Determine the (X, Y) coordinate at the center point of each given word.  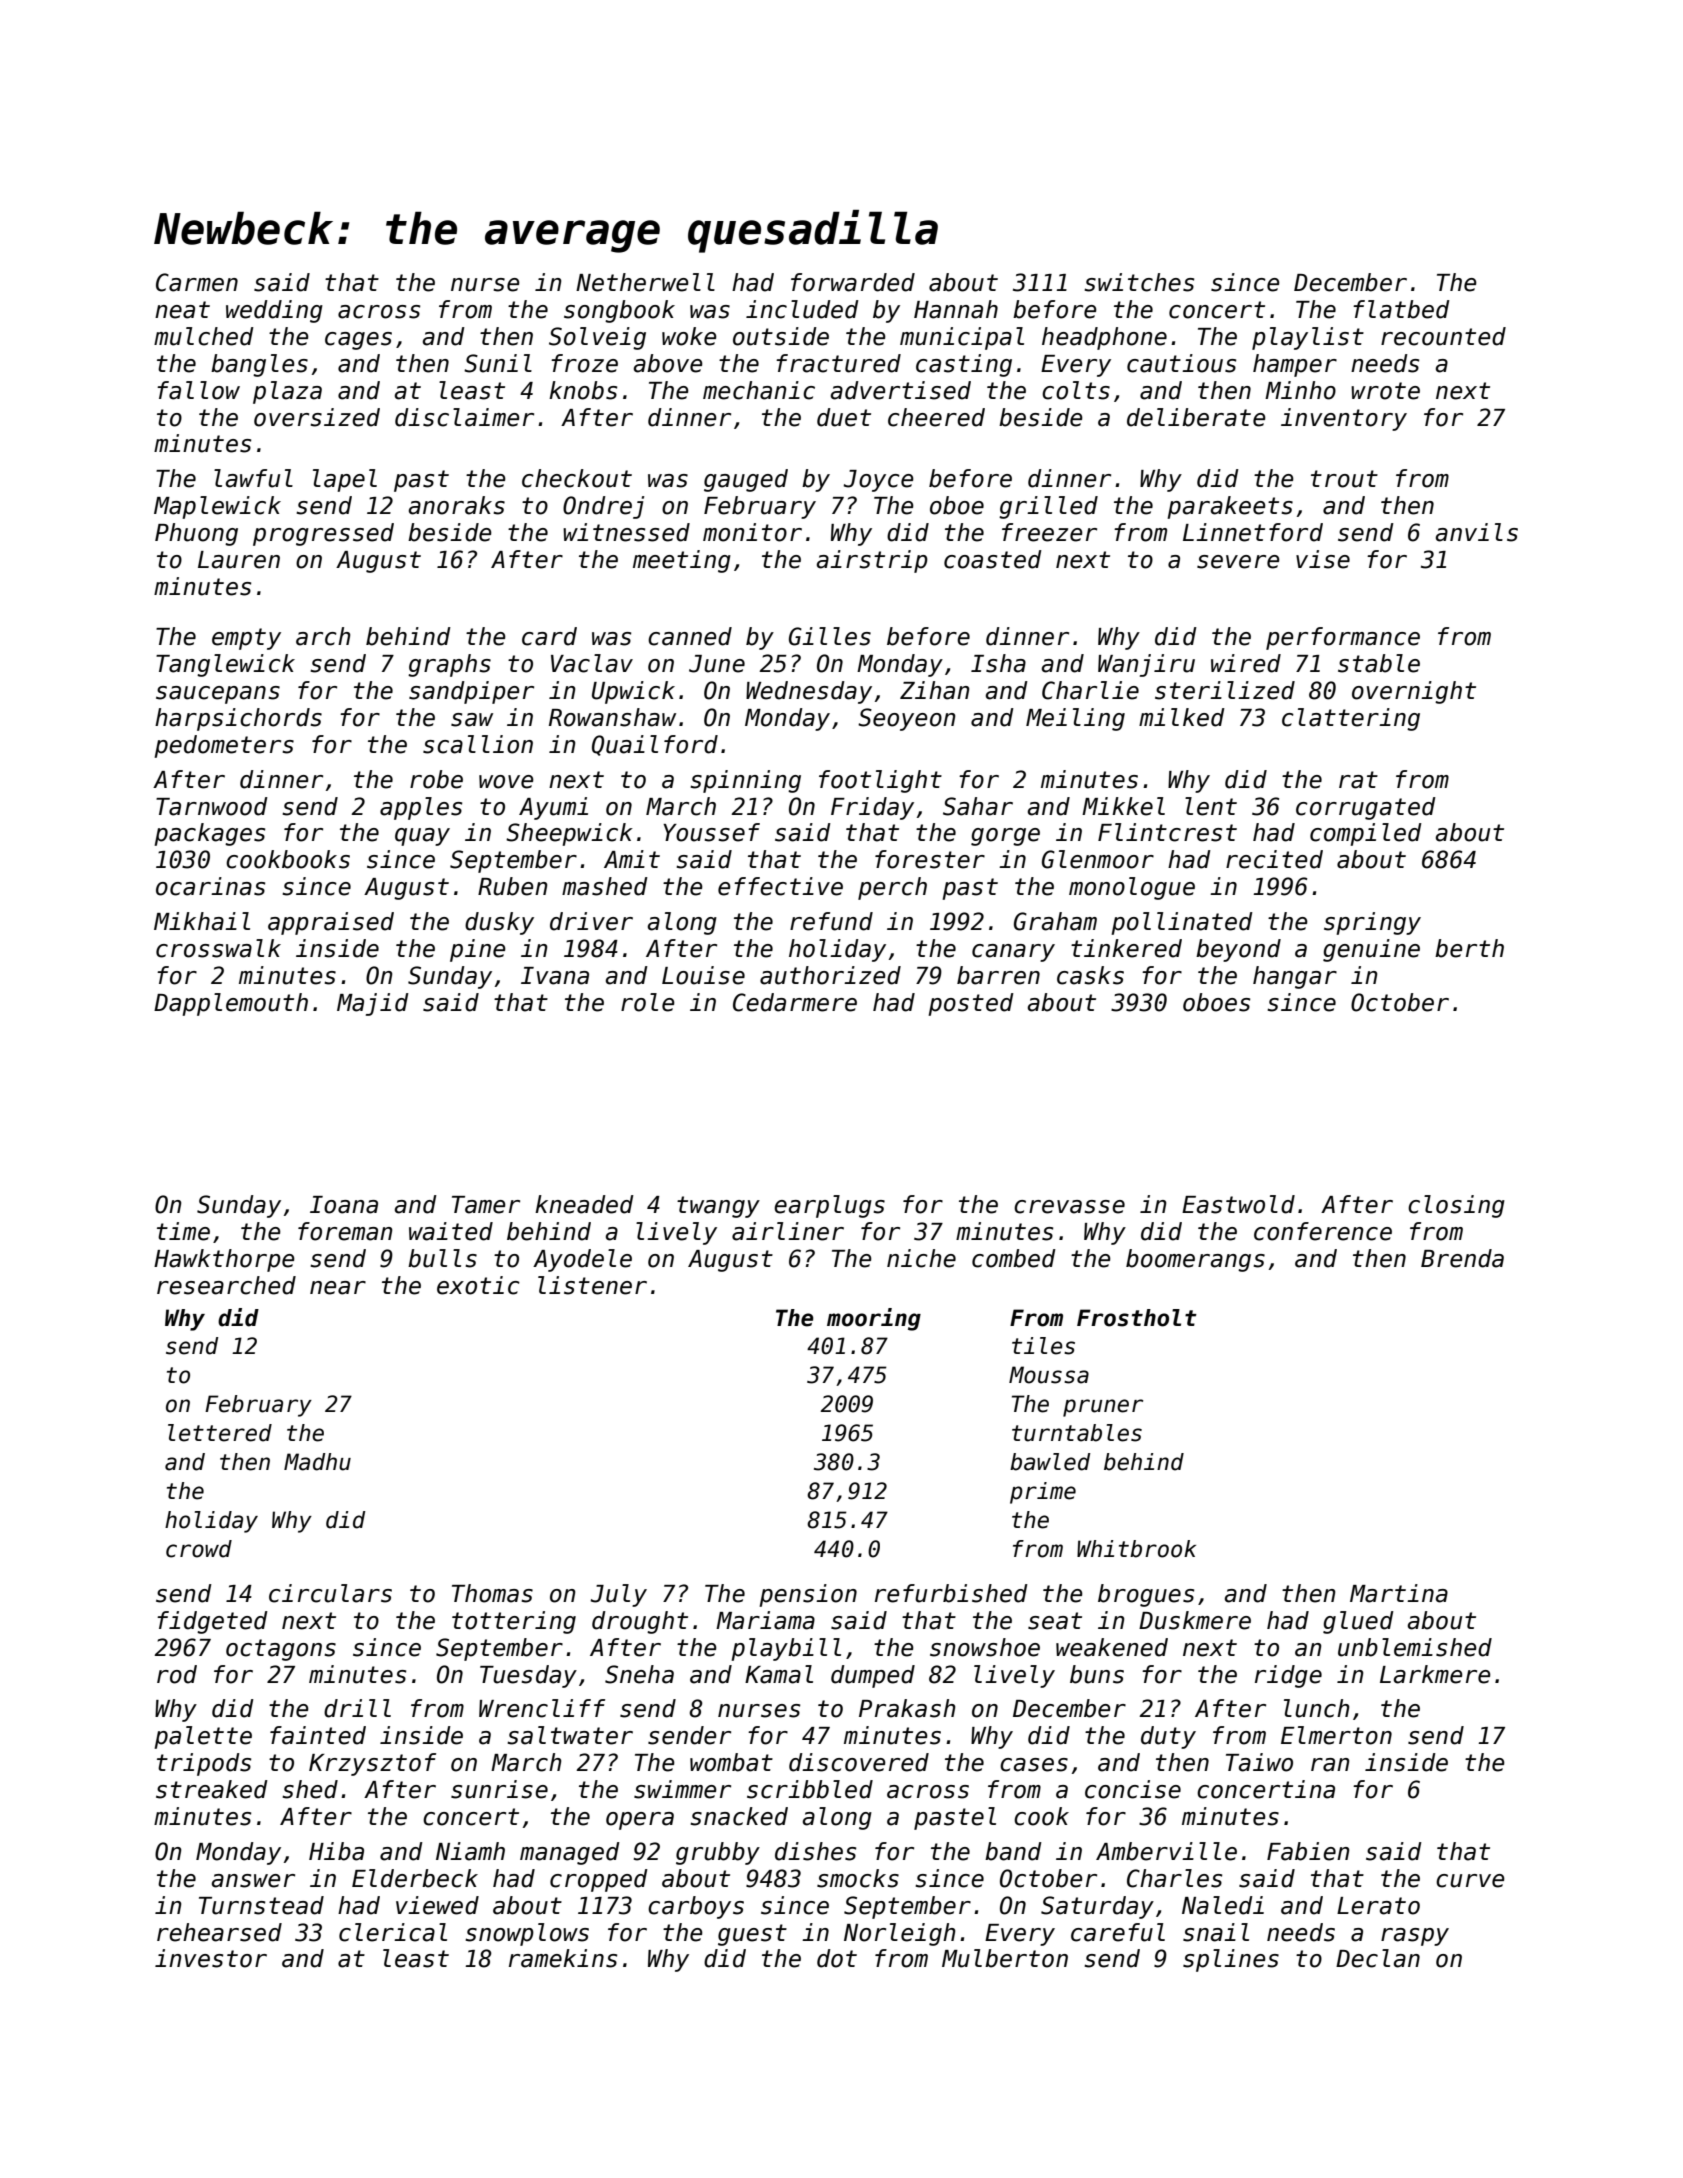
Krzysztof (372, 1764)
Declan (1378, 1958)
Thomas (492, 1593)
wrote (1385, 391)
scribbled (810, 1789)
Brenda (1462, 1258)
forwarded (853, 282)
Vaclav (592, 663)
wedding (274, 311)
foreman (345, 1231)
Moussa (1049, 1375)
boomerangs (1195, 1260)
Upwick (633, 692)
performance (1343, 638)
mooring (874, 1319)
